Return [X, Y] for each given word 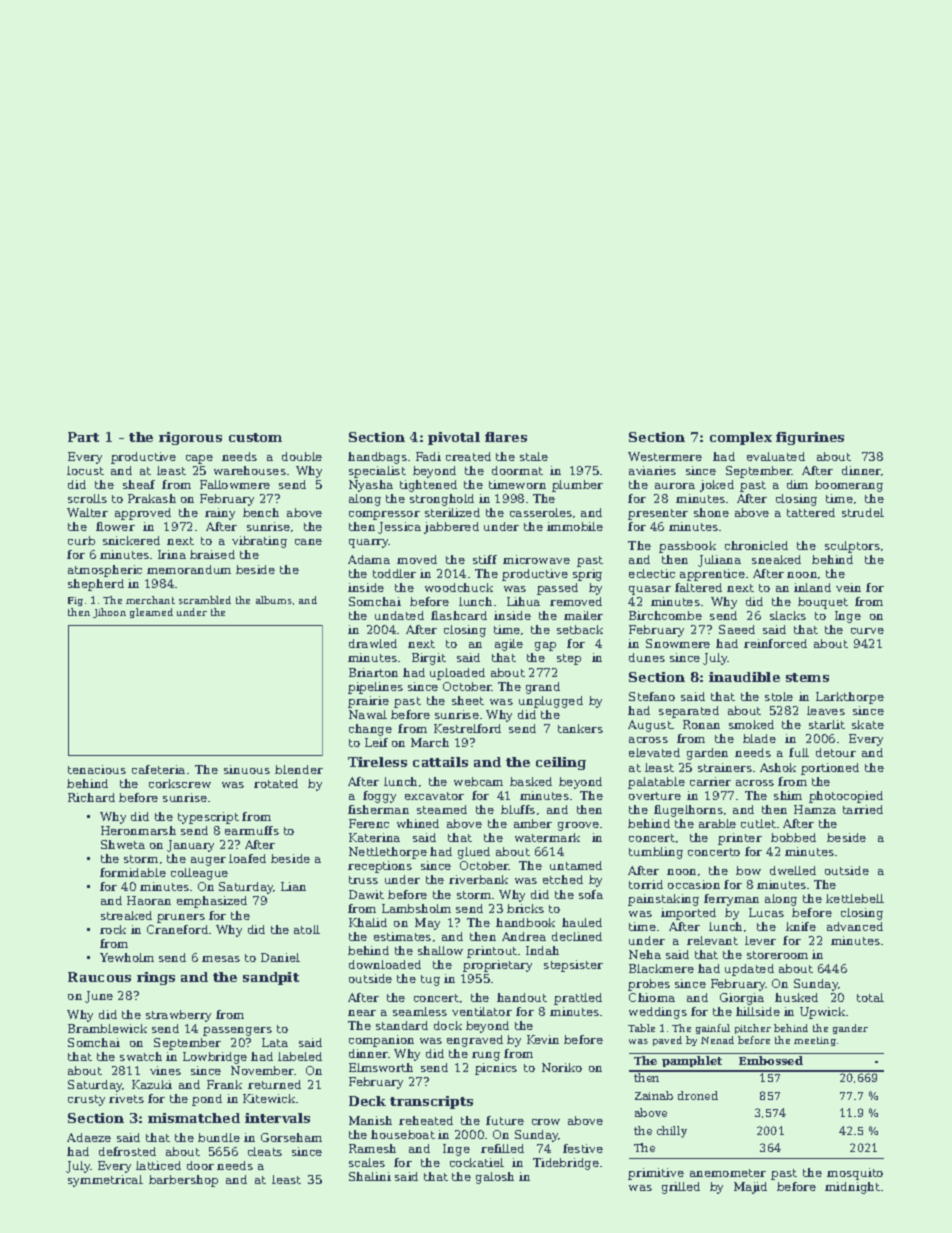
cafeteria [158, 769]
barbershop [183, 1181]
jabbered [451, 528]
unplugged [551, 702]
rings [156, 978]
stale [534, 456]
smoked [751, 724]
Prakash [152, 498]
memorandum [189, 569]
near [362, 1013]
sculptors [852, 547]
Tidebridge [566, 1164]
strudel [863, 512]
